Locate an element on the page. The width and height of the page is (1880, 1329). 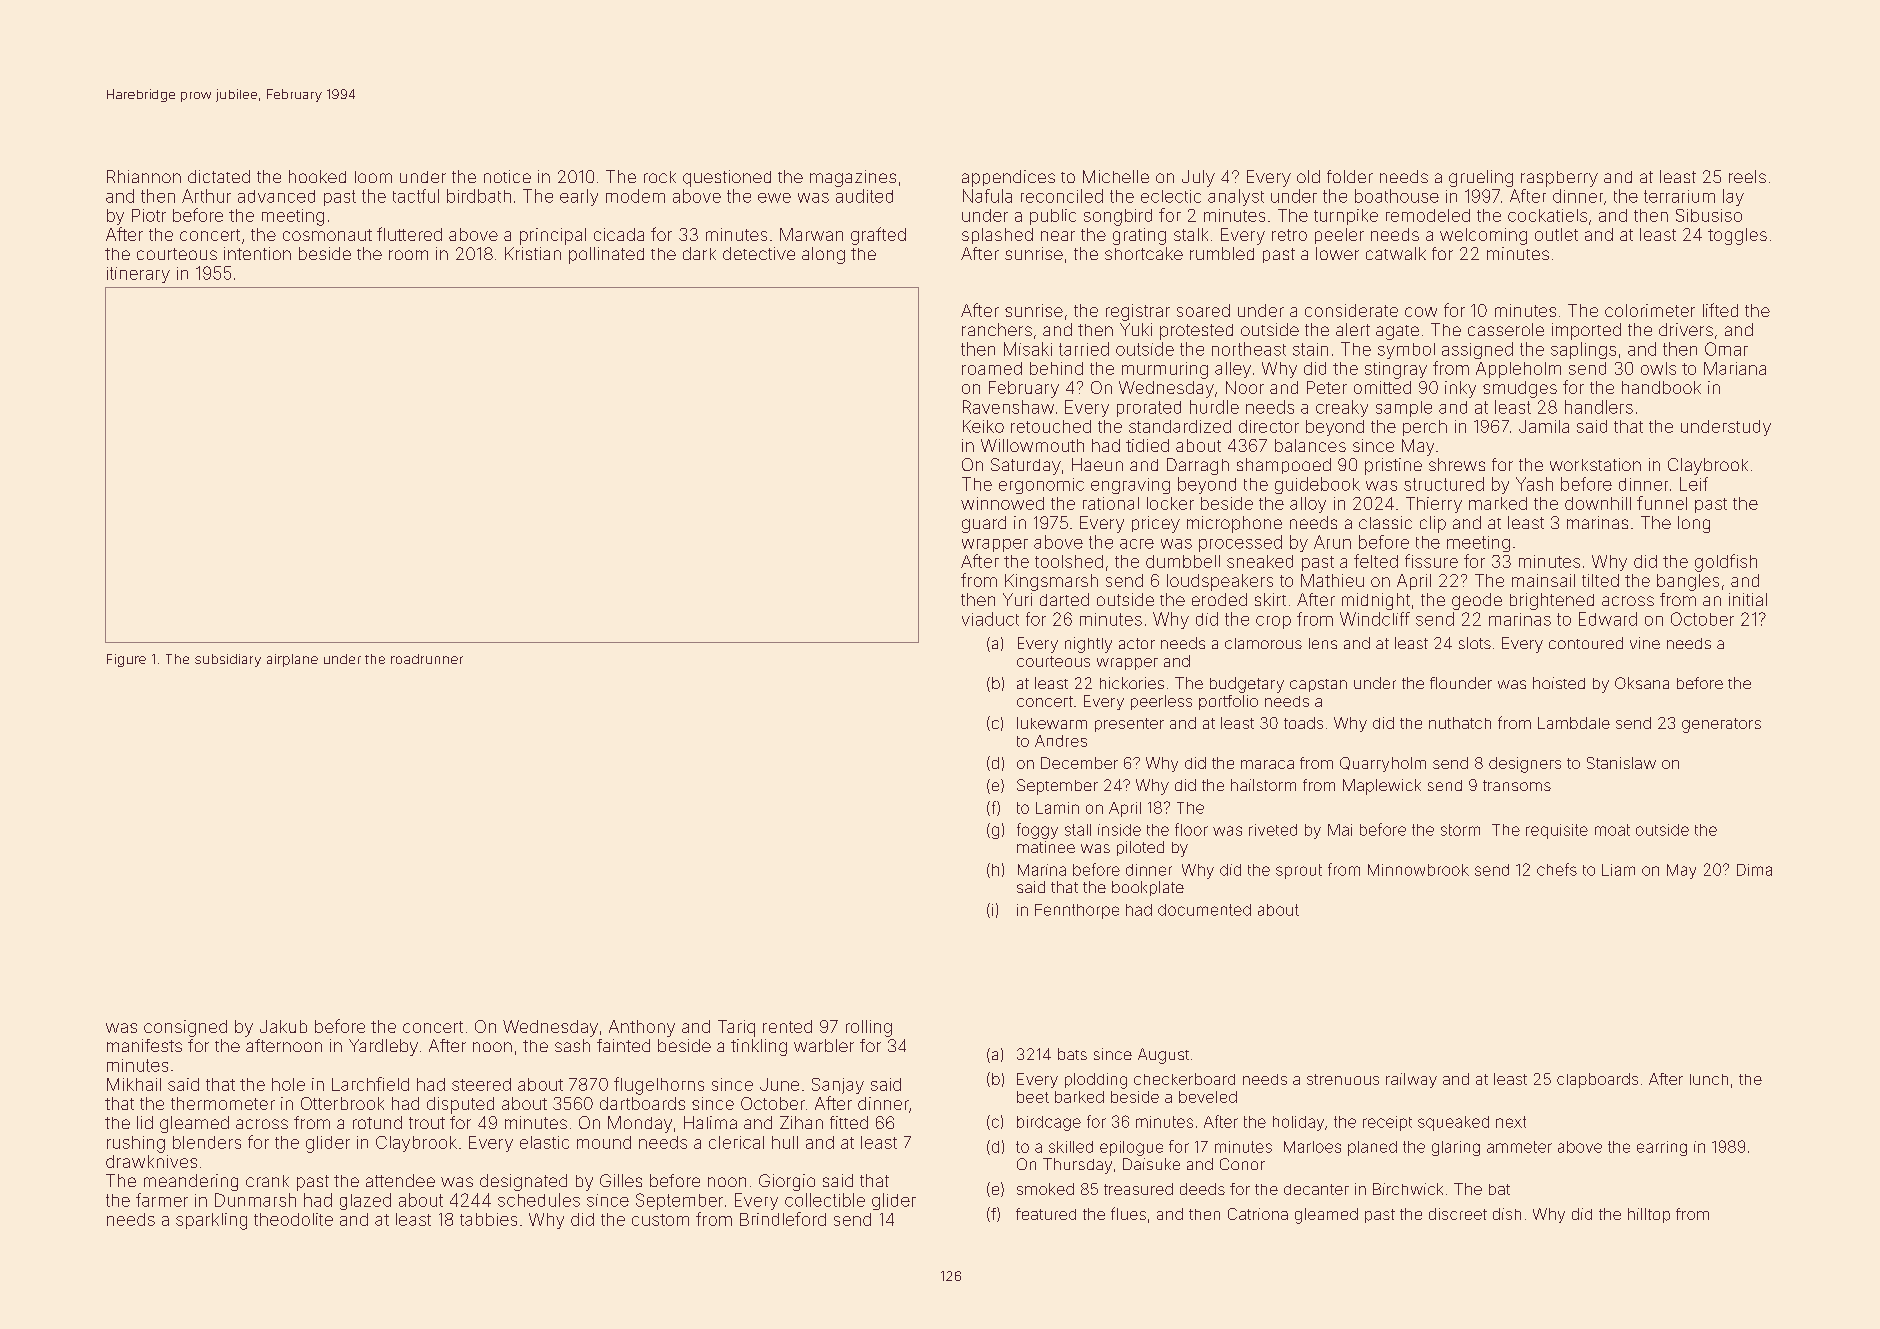
sparkling is located at coordinates (211, 1221).
